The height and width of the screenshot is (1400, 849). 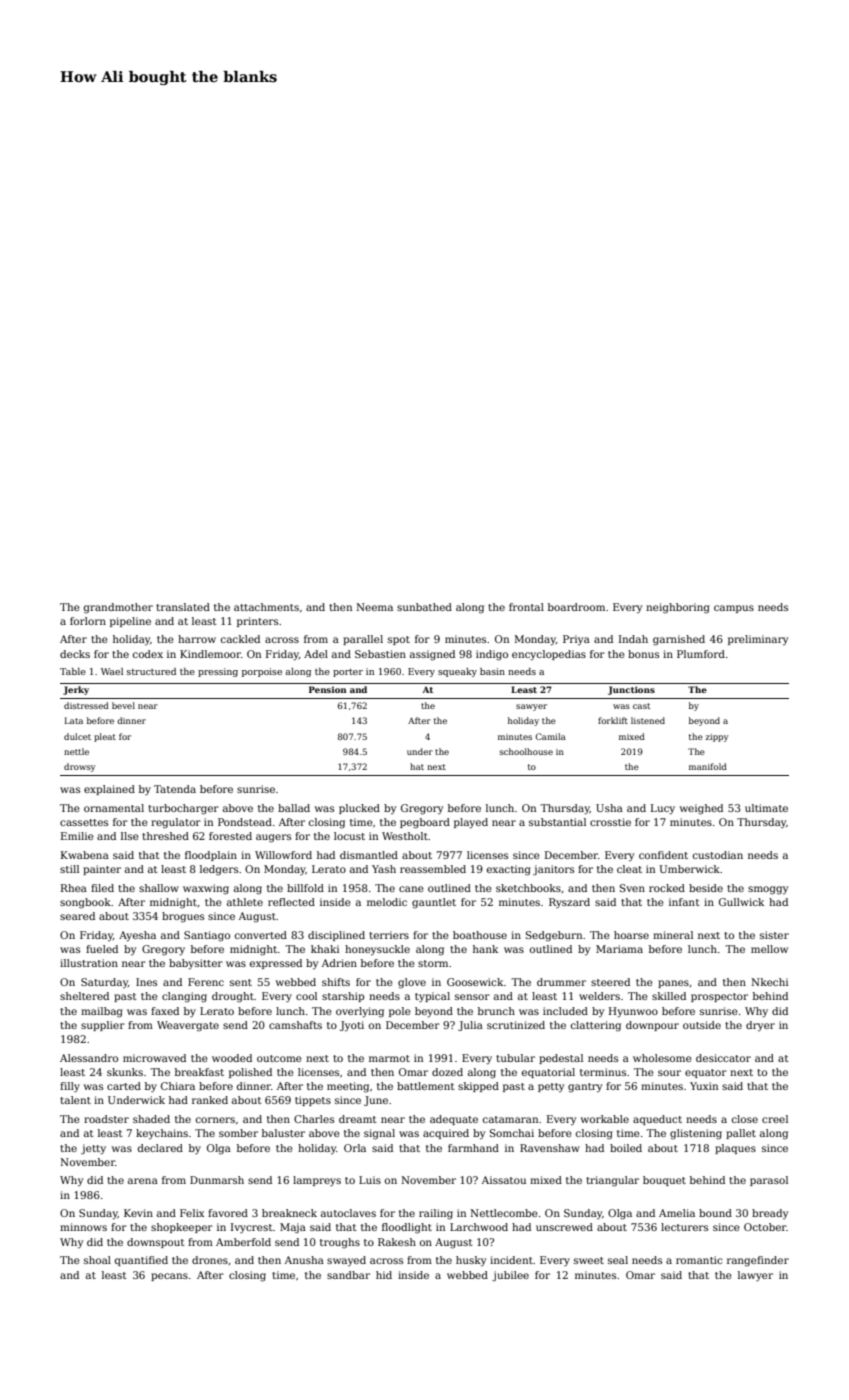 What do you see at coordinates (370, 1180) in the screenshot?
I see `Luis` at bounding box center [370, 1180].
